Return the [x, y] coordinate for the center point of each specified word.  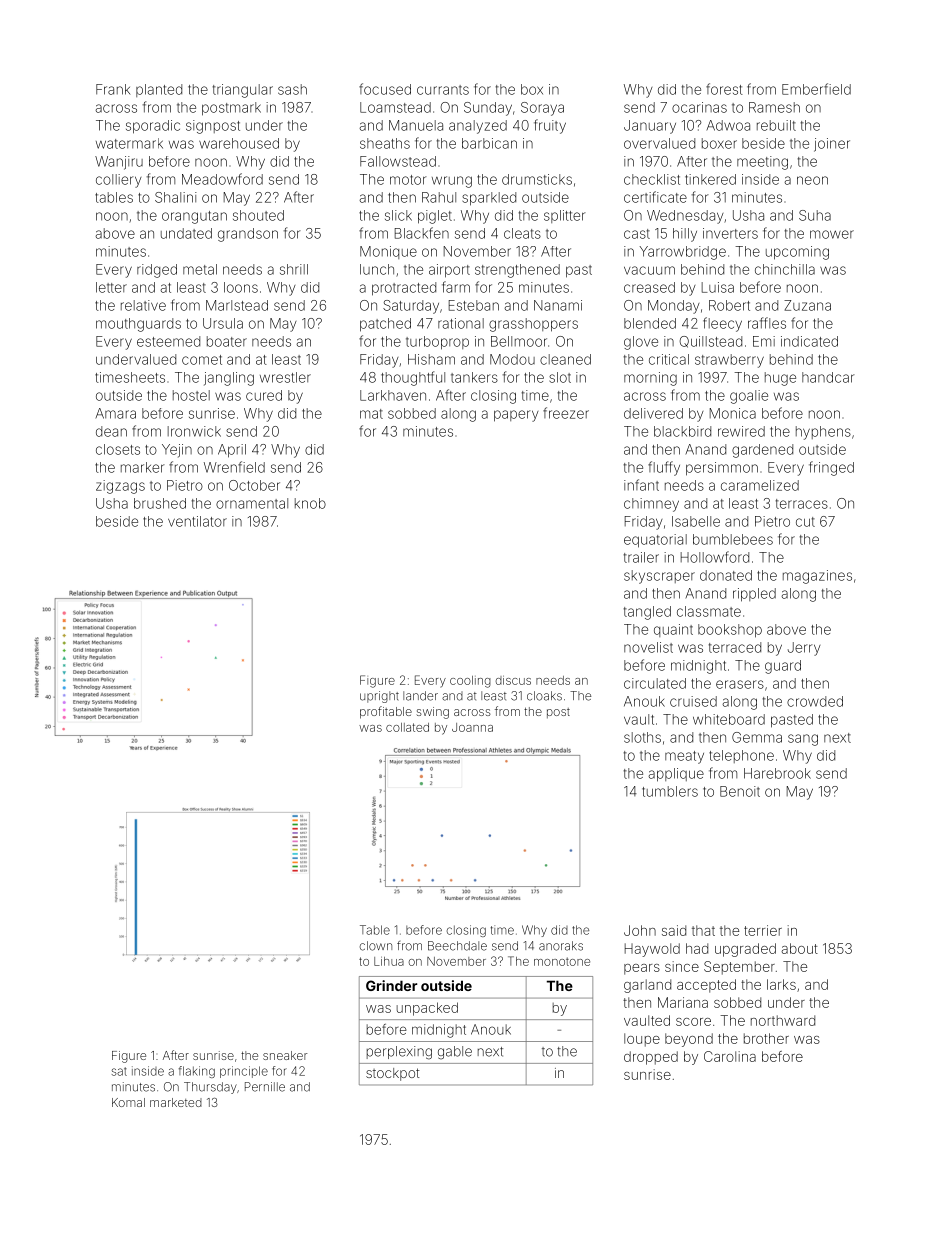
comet [202, 360]
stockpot [393, 1074]
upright [379, 697]
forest [724, 89]
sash [292, 89]
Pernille [265, 1087]
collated [407, 727]
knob [310, 503]
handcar [828, 377]
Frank [113, 89]
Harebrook [777, 773]
